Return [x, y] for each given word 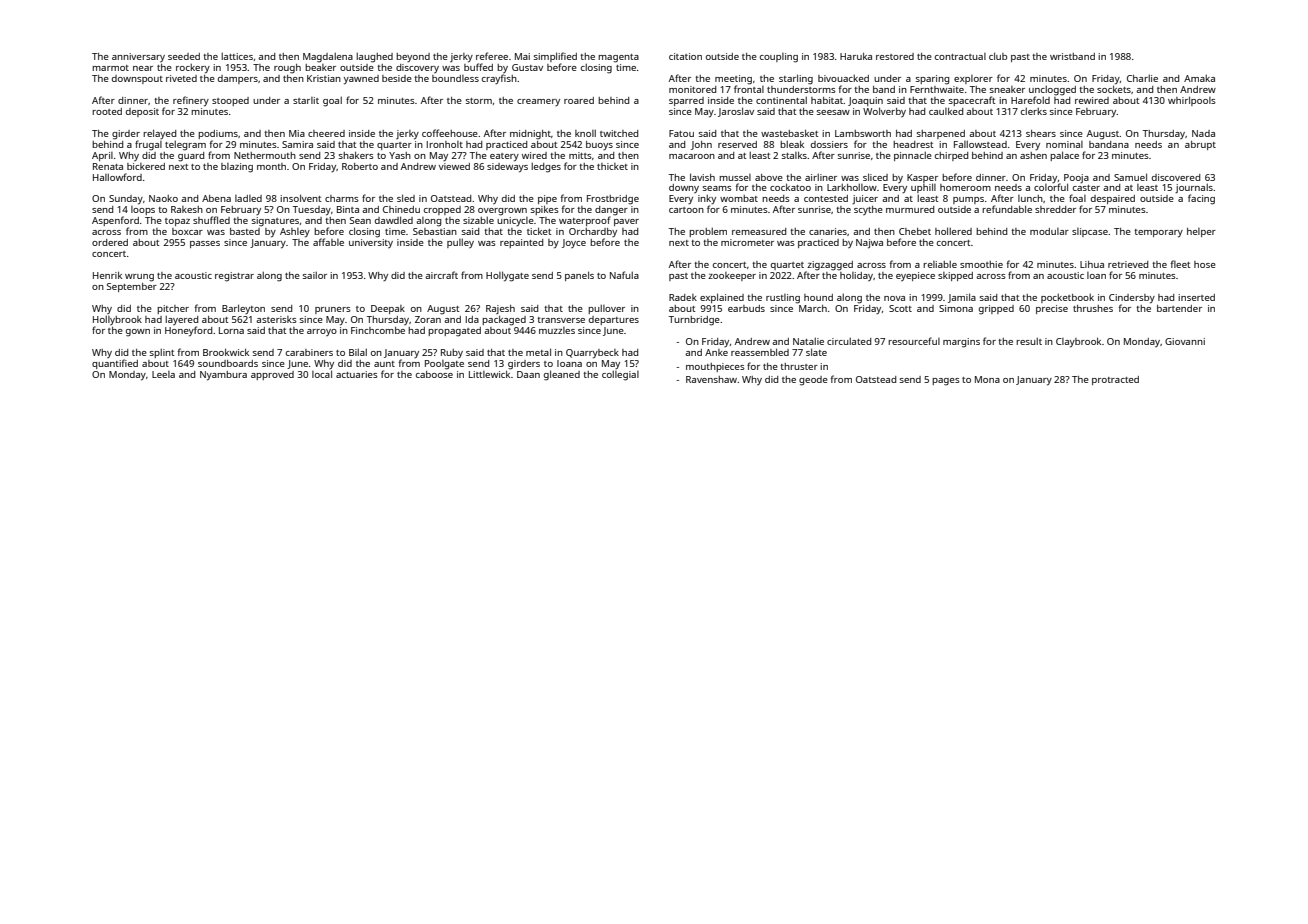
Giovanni [1185, 341]
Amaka [1199, 78]
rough [287, 69]
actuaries [357, 374]
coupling [779, 58]
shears [1041, 133]
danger [611, 211]
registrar [234, 277]
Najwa [869, 244]
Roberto [360, 166]
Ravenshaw [711, 379]
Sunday [126, 200]
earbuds [746, 308]
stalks [794, 155]
